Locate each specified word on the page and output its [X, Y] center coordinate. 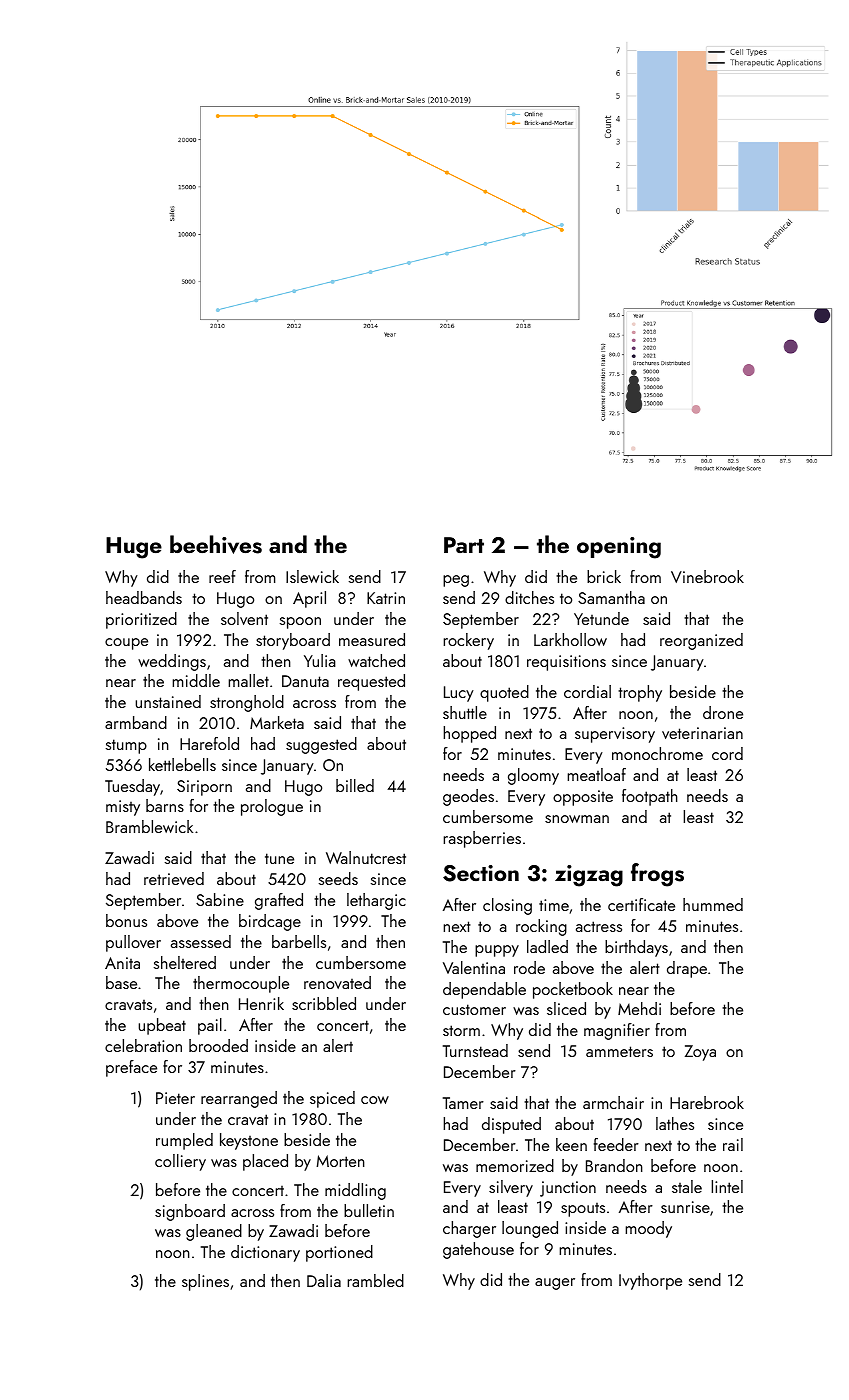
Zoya [700, 1053]
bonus [126, 920]
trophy [640, 693]
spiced [332, 1099]
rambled [375, 1280]
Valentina [474, 967]
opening [619, 548]
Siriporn [204, 788]
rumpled [184, 1141]
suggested [321, 745]
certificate [641, 904]
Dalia [324, 1280]
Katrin [386, 598]
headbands [144, 597]
